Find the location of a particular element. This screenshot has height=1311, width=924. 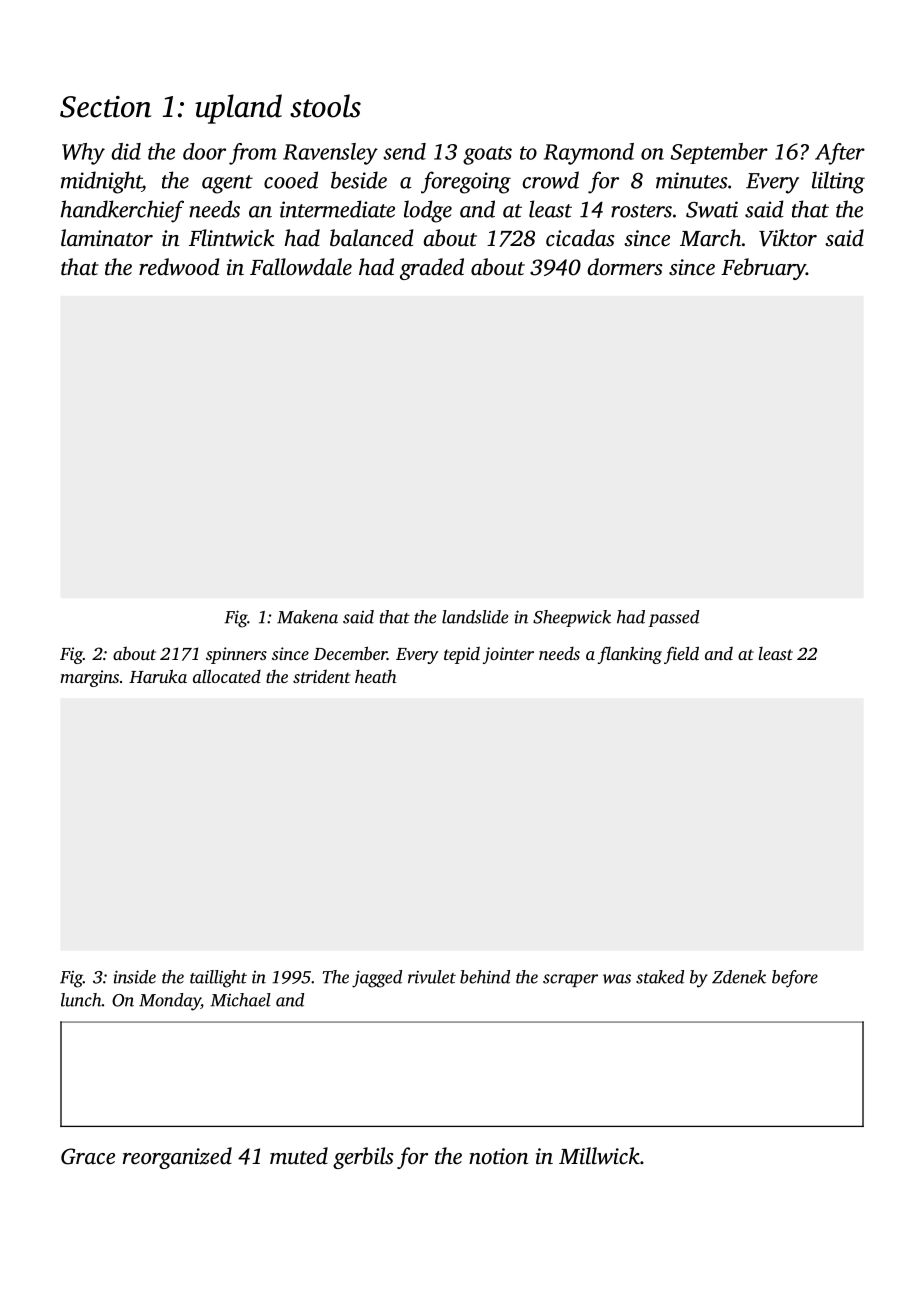

Haruka is located at coordinates (158, 676).
